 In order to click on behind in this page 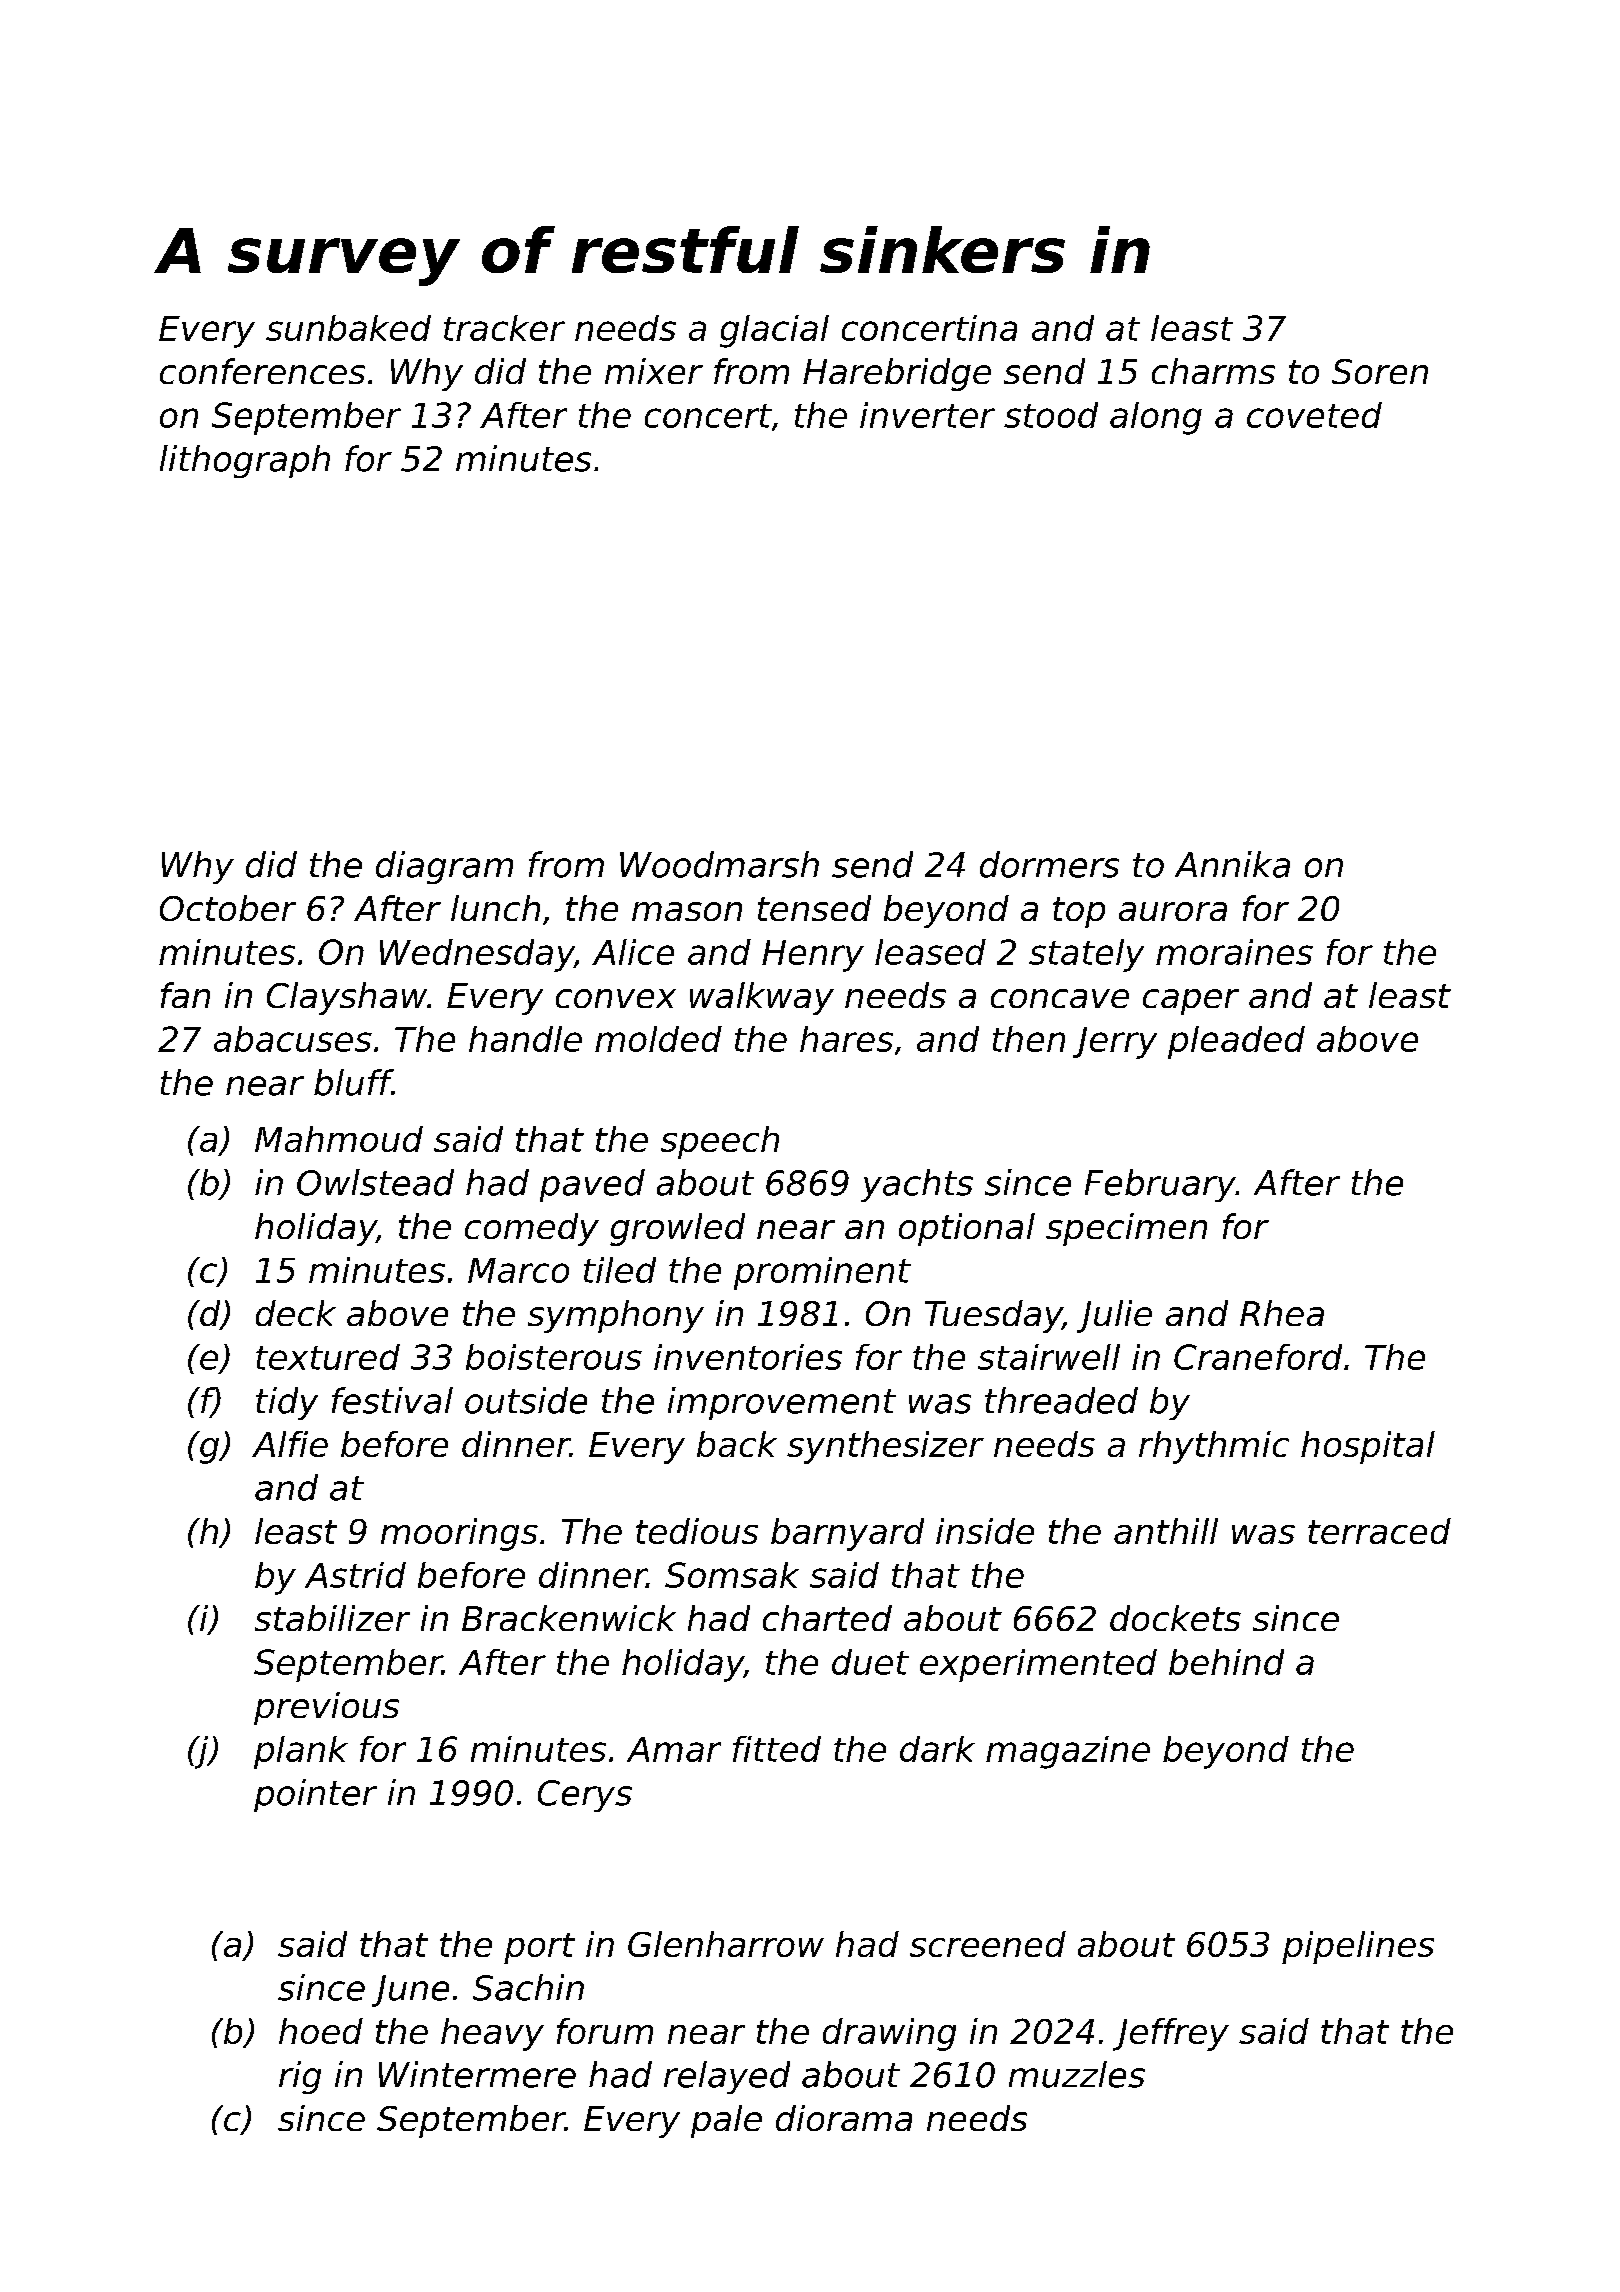, I will do `click(1226, 1662)`.
